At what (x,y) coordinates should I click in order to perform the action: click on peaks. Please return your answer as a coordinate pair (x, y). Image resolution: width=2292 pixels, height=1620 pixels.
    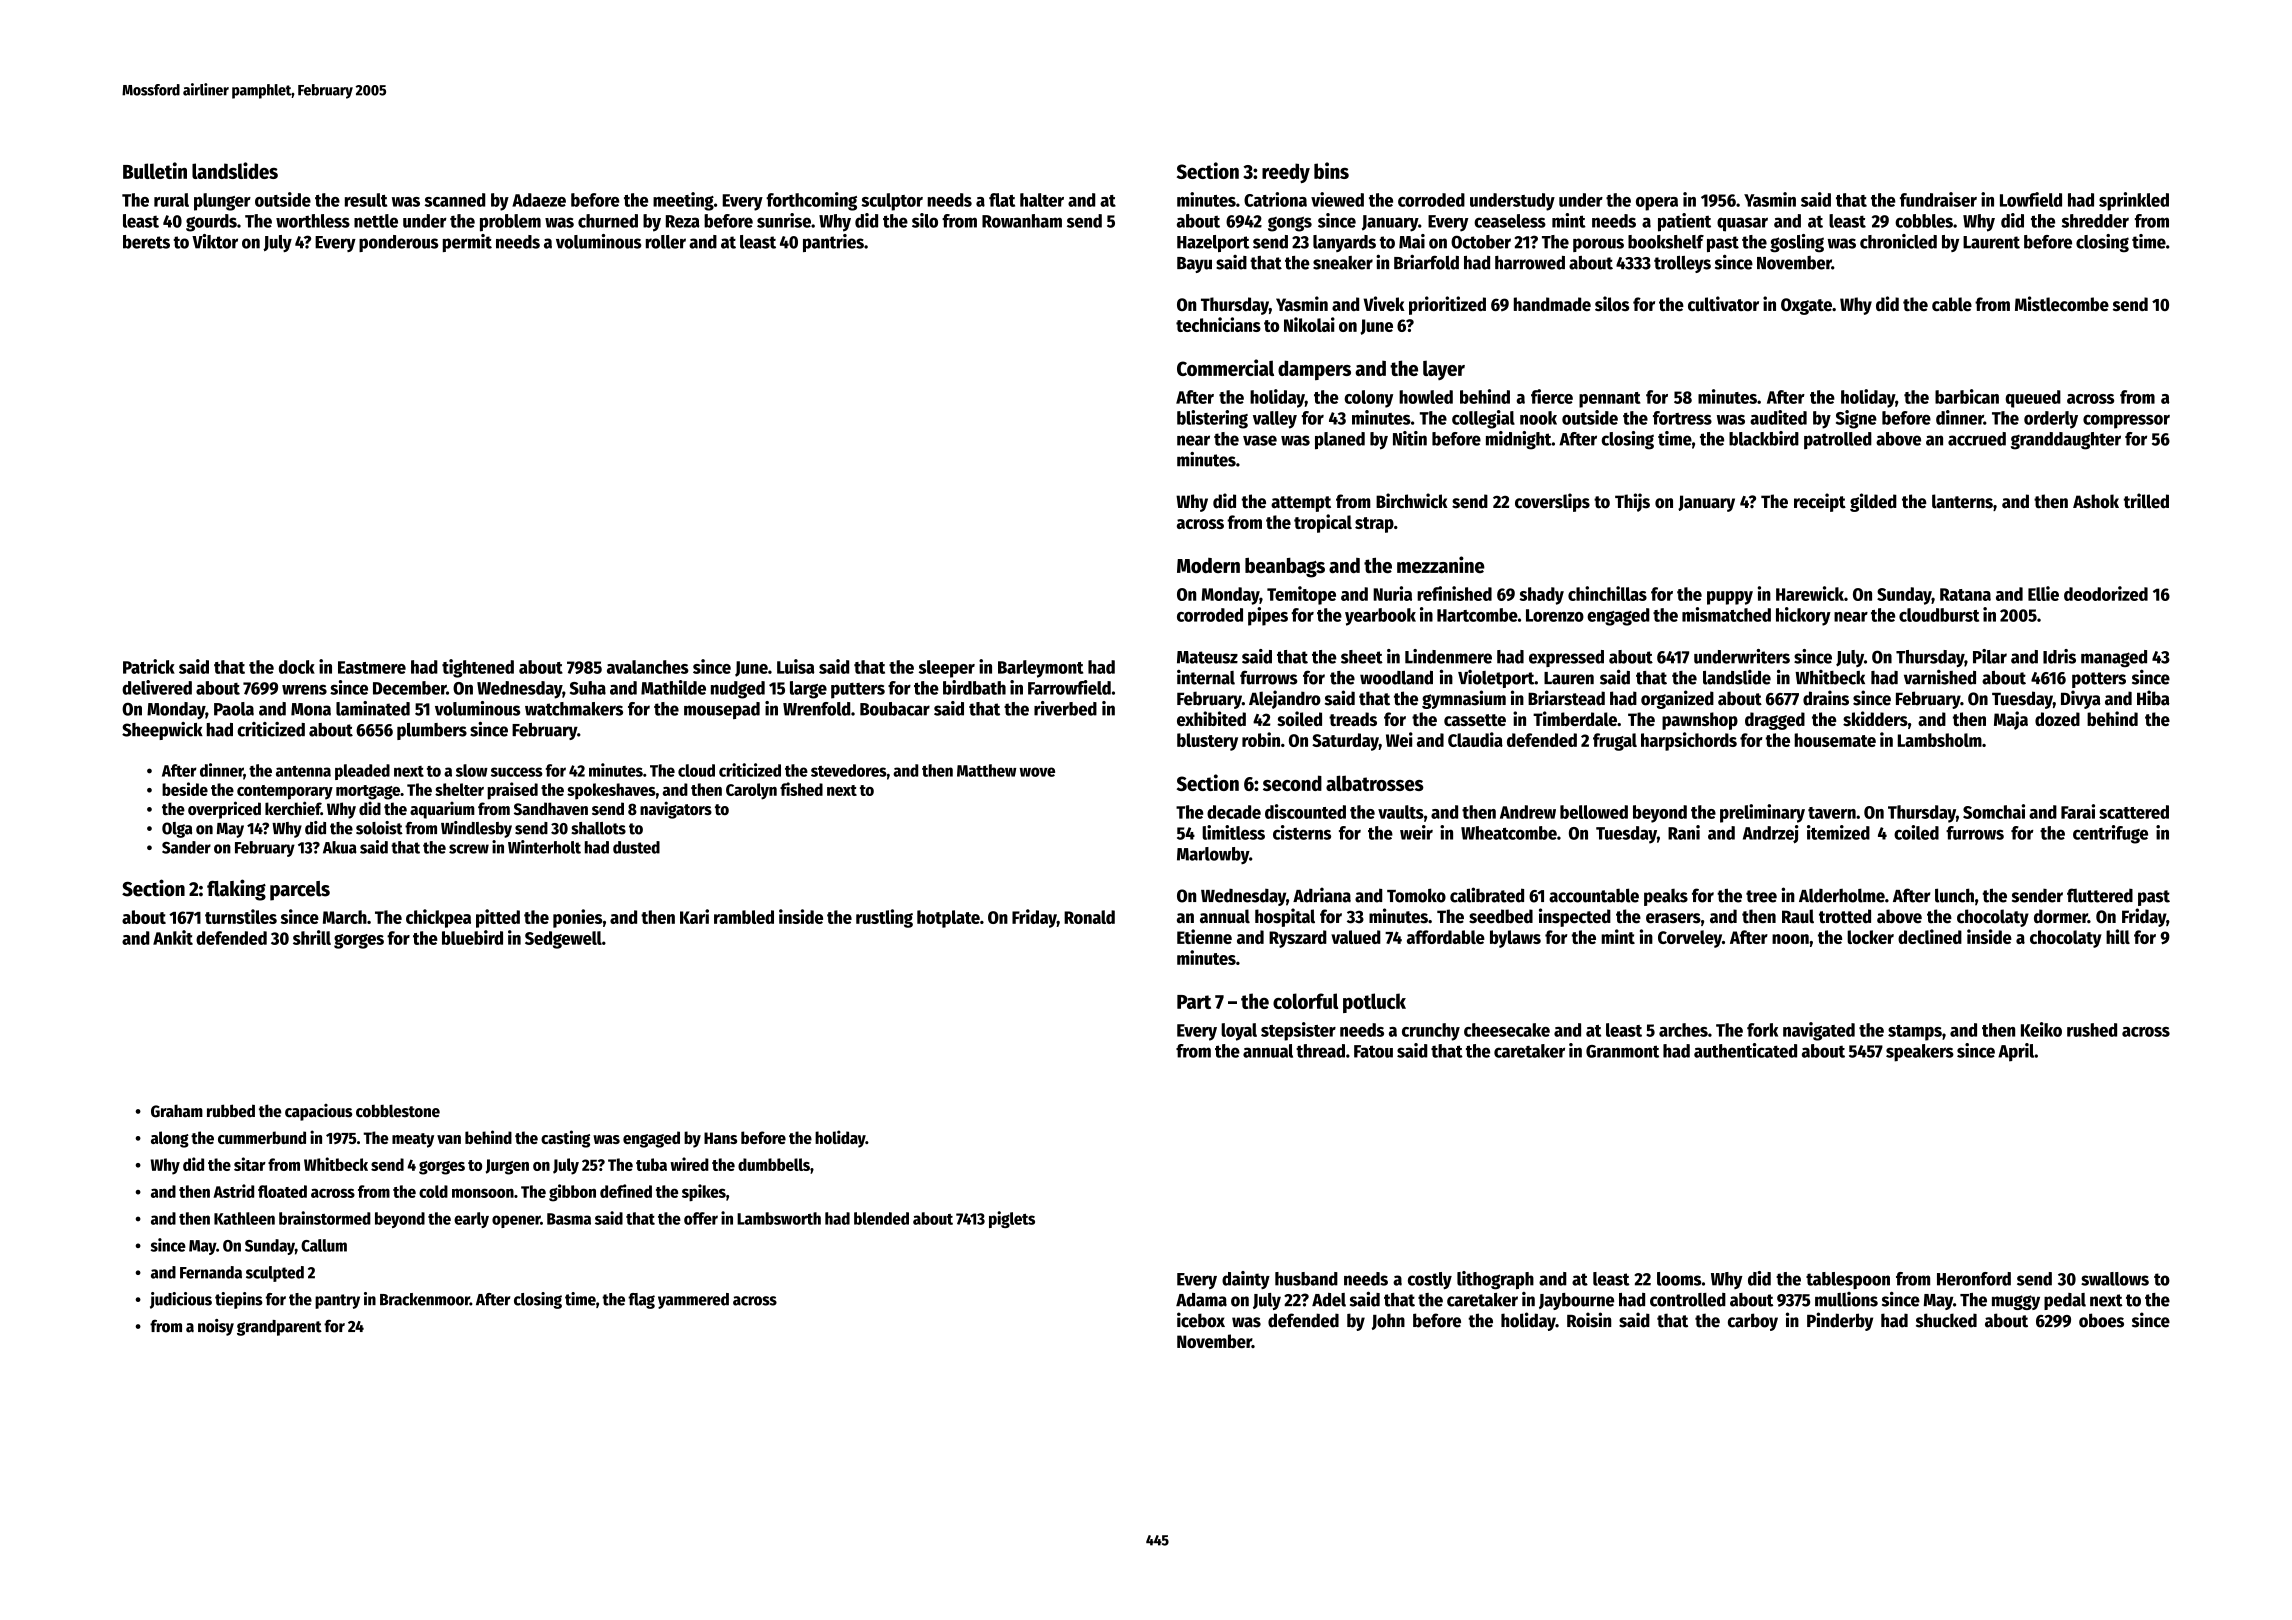
    Looking at the image, I should click on (1666, 897).
